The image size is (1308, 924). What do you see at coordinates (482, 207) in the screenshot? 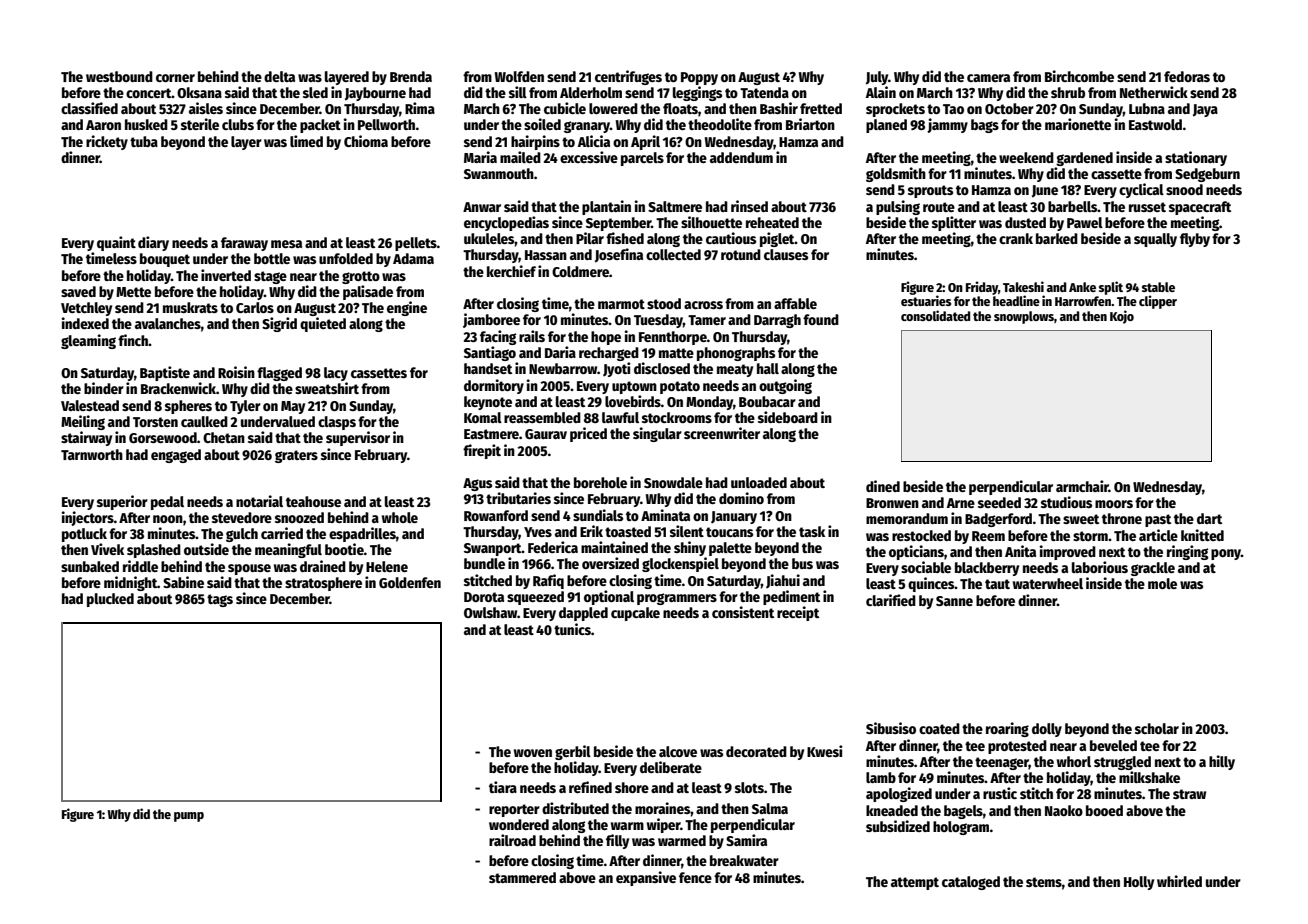
I see `Anwar` at bounding box center [482, 207].
